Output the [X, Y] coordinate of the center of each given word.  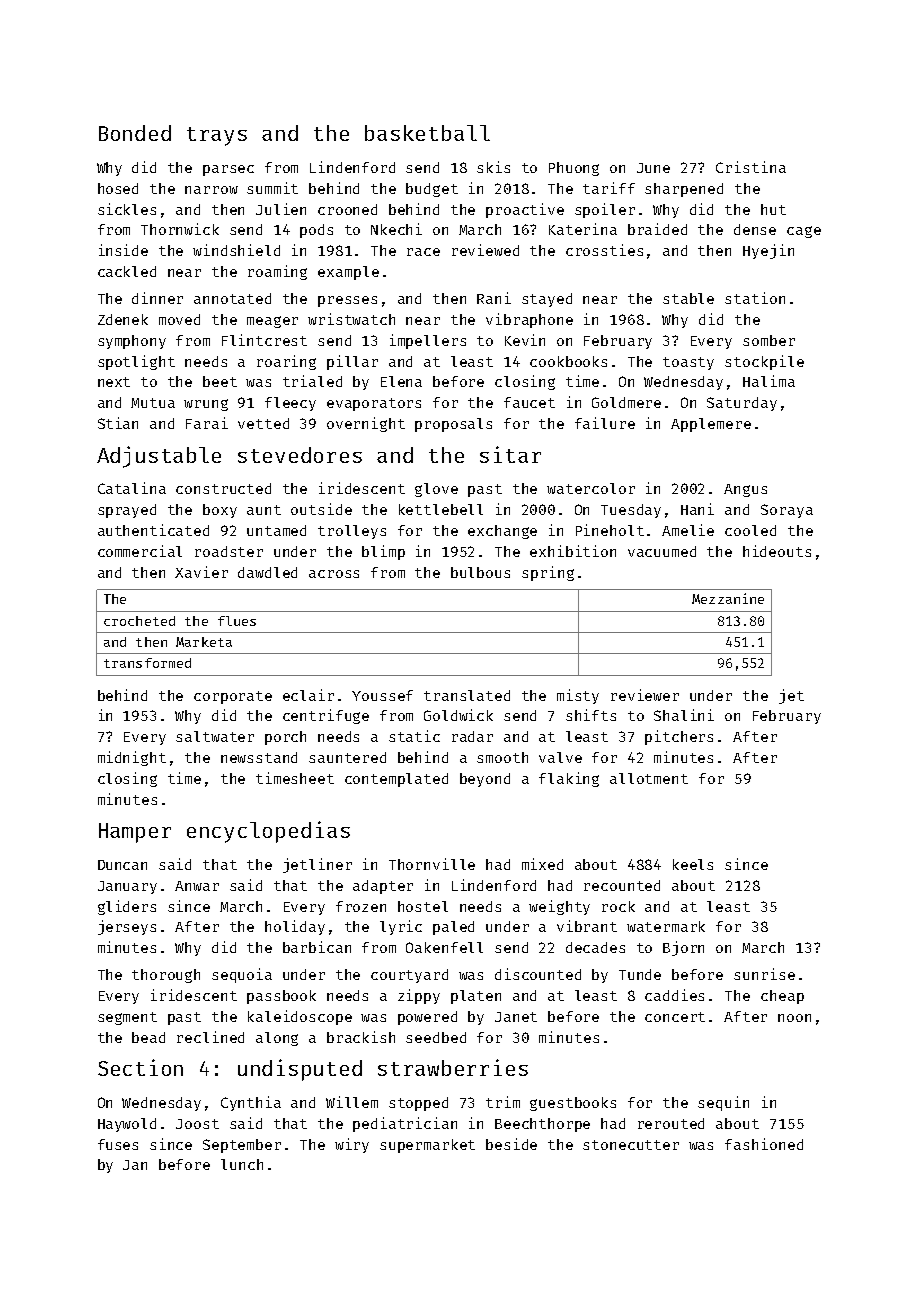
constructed [223, 488]
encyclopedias [268, 832]
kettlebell [441, 509]
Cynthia [251, 1103]
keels [693, 864]
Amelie [688, 530]
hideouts [777, 551]
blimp [383, 552]
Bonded [135, 133]
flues [237, 621]
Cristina [751, 167]
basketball [427, 133]
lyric [401, 927]
